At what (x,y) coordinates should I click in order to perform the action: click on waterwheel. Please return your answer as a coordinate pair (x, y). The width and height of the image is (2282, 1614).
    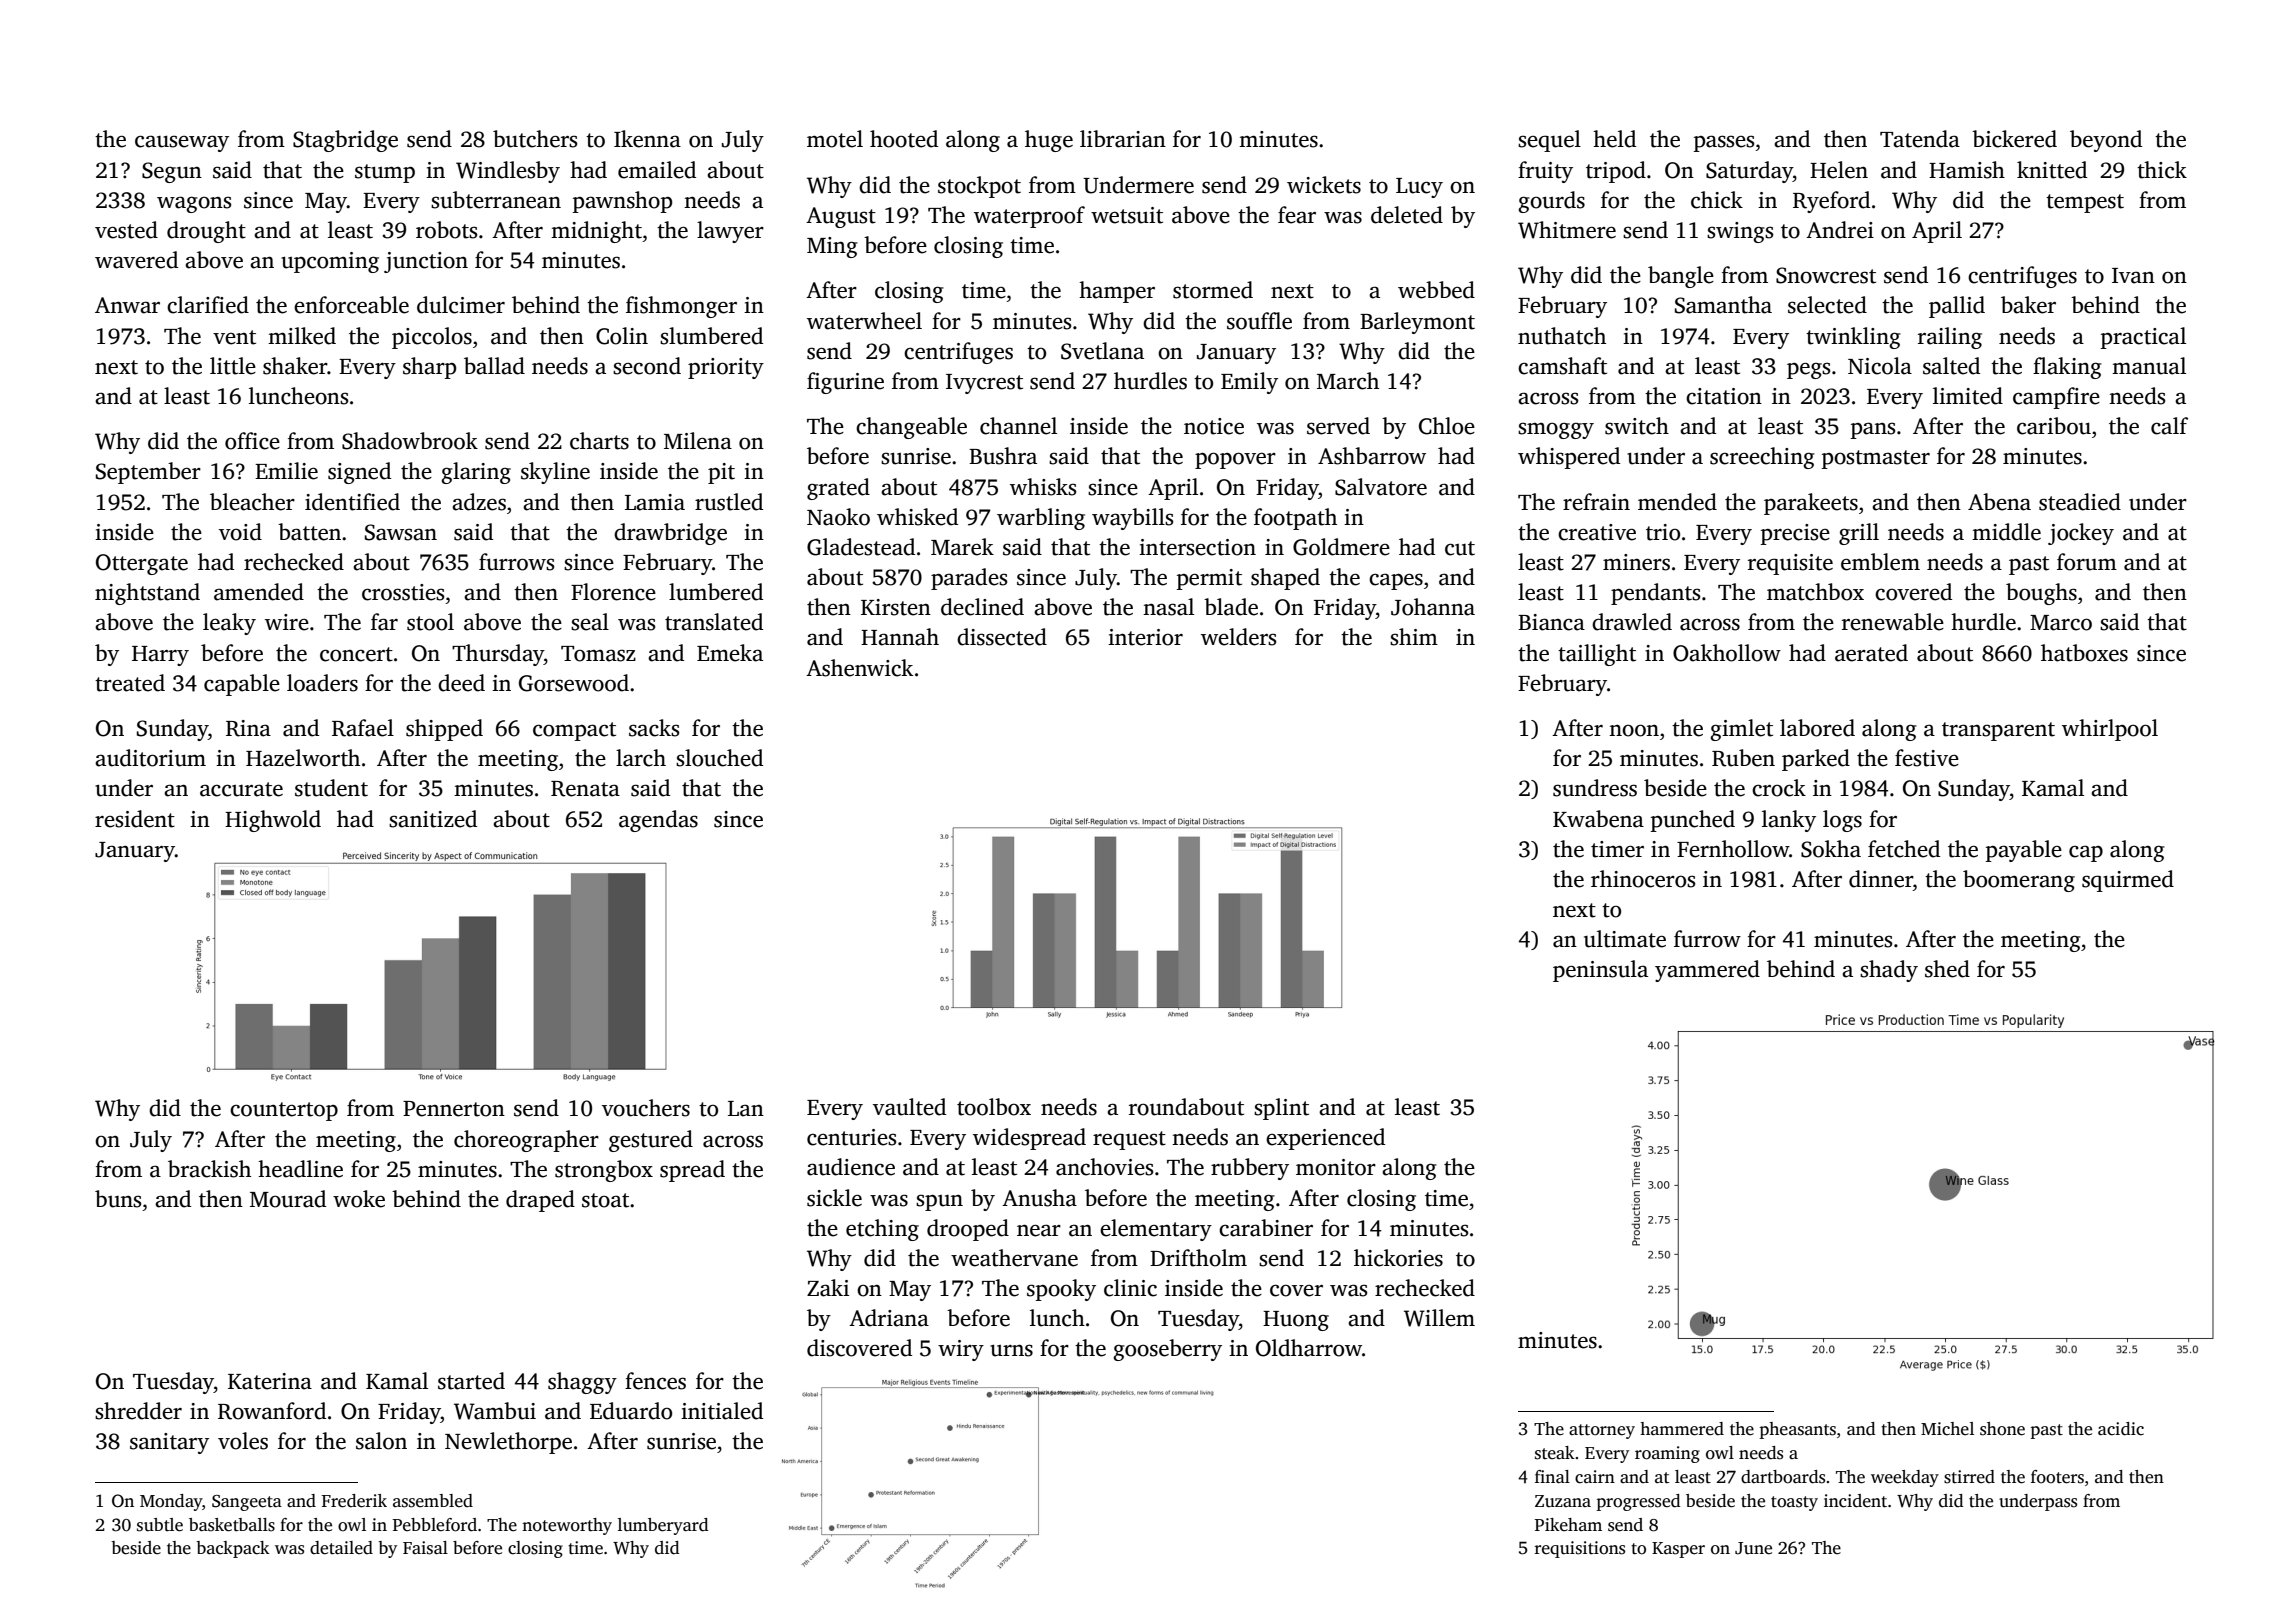
    Looking at the image, I should click on (864, 321).
